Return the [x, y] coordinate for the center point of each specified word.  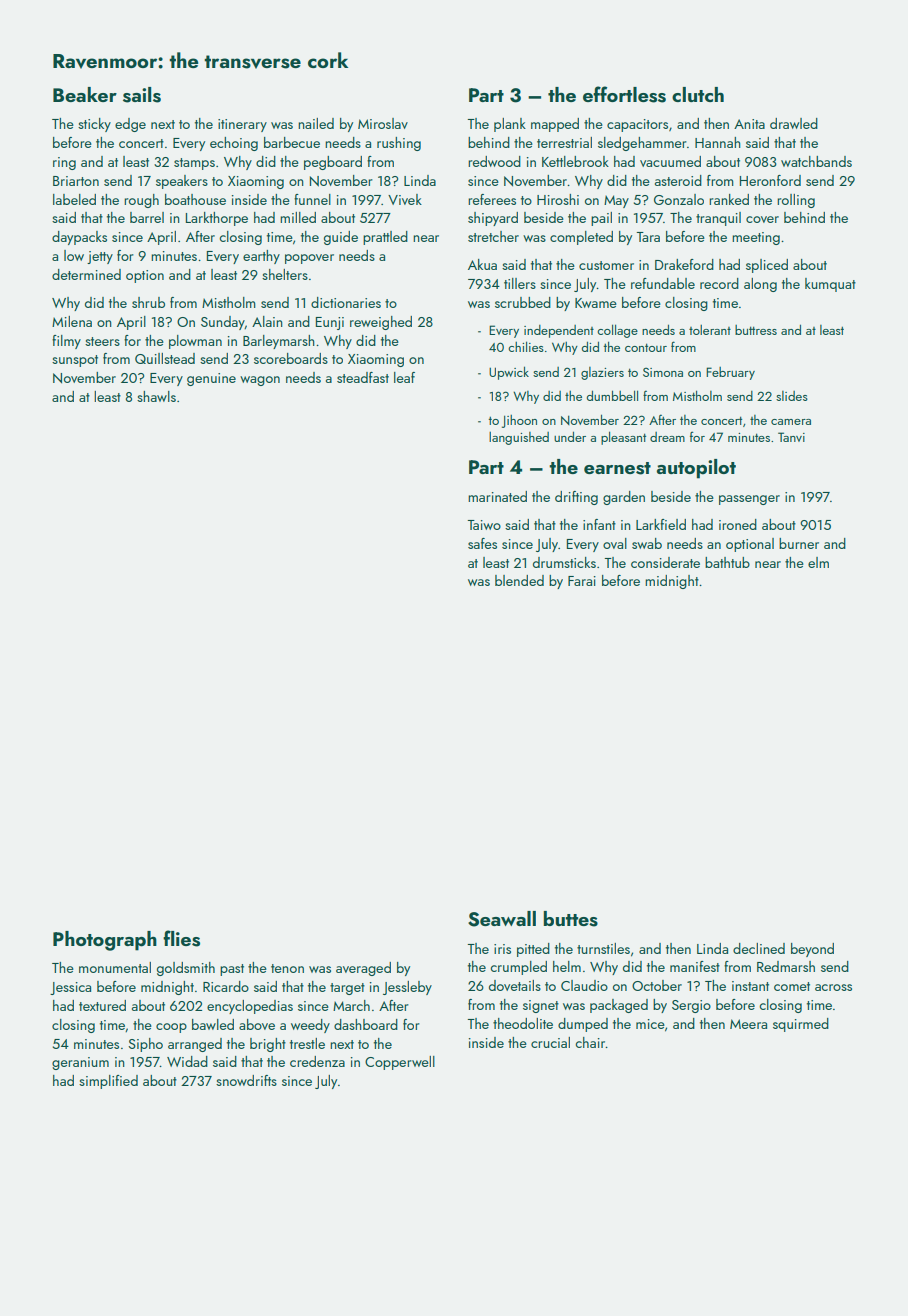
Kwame [596, 303]
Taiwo [484, 525]
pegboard [333, 163]
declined [759, 948]
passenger [749, 500]
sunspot [75, 361]
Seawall [502, 919]
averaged [363, 969]
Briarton [76, 181]
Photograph [105, 941]
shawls [156, 396]
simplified [108, 1082]
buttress [756, 330]
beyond [812, 950]
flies [181, 938]
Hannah [718, 142]
